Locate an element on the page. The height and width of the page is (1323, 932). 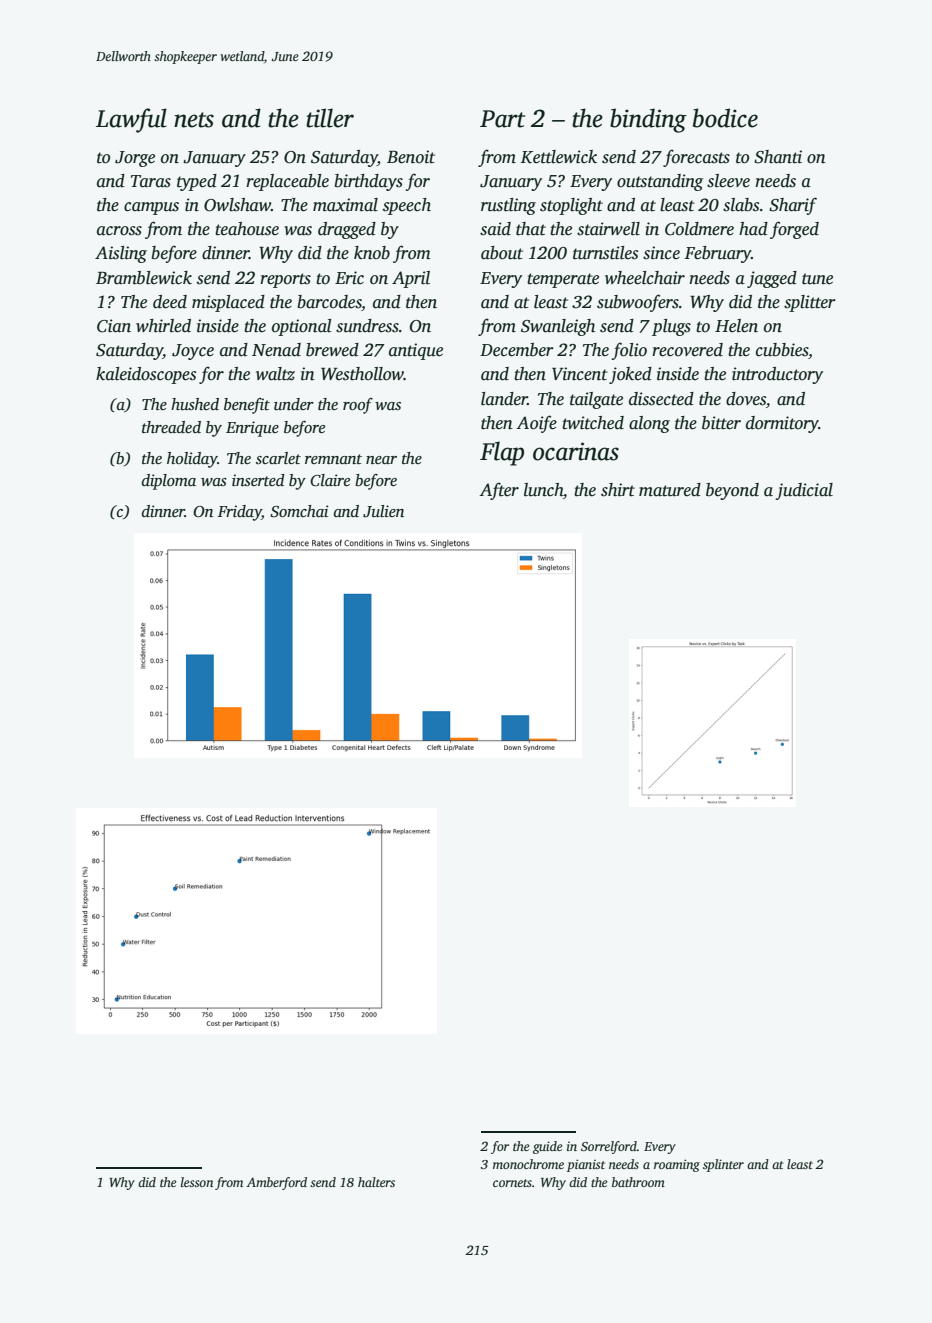
Somchai is located at coordinates (299, 511).
